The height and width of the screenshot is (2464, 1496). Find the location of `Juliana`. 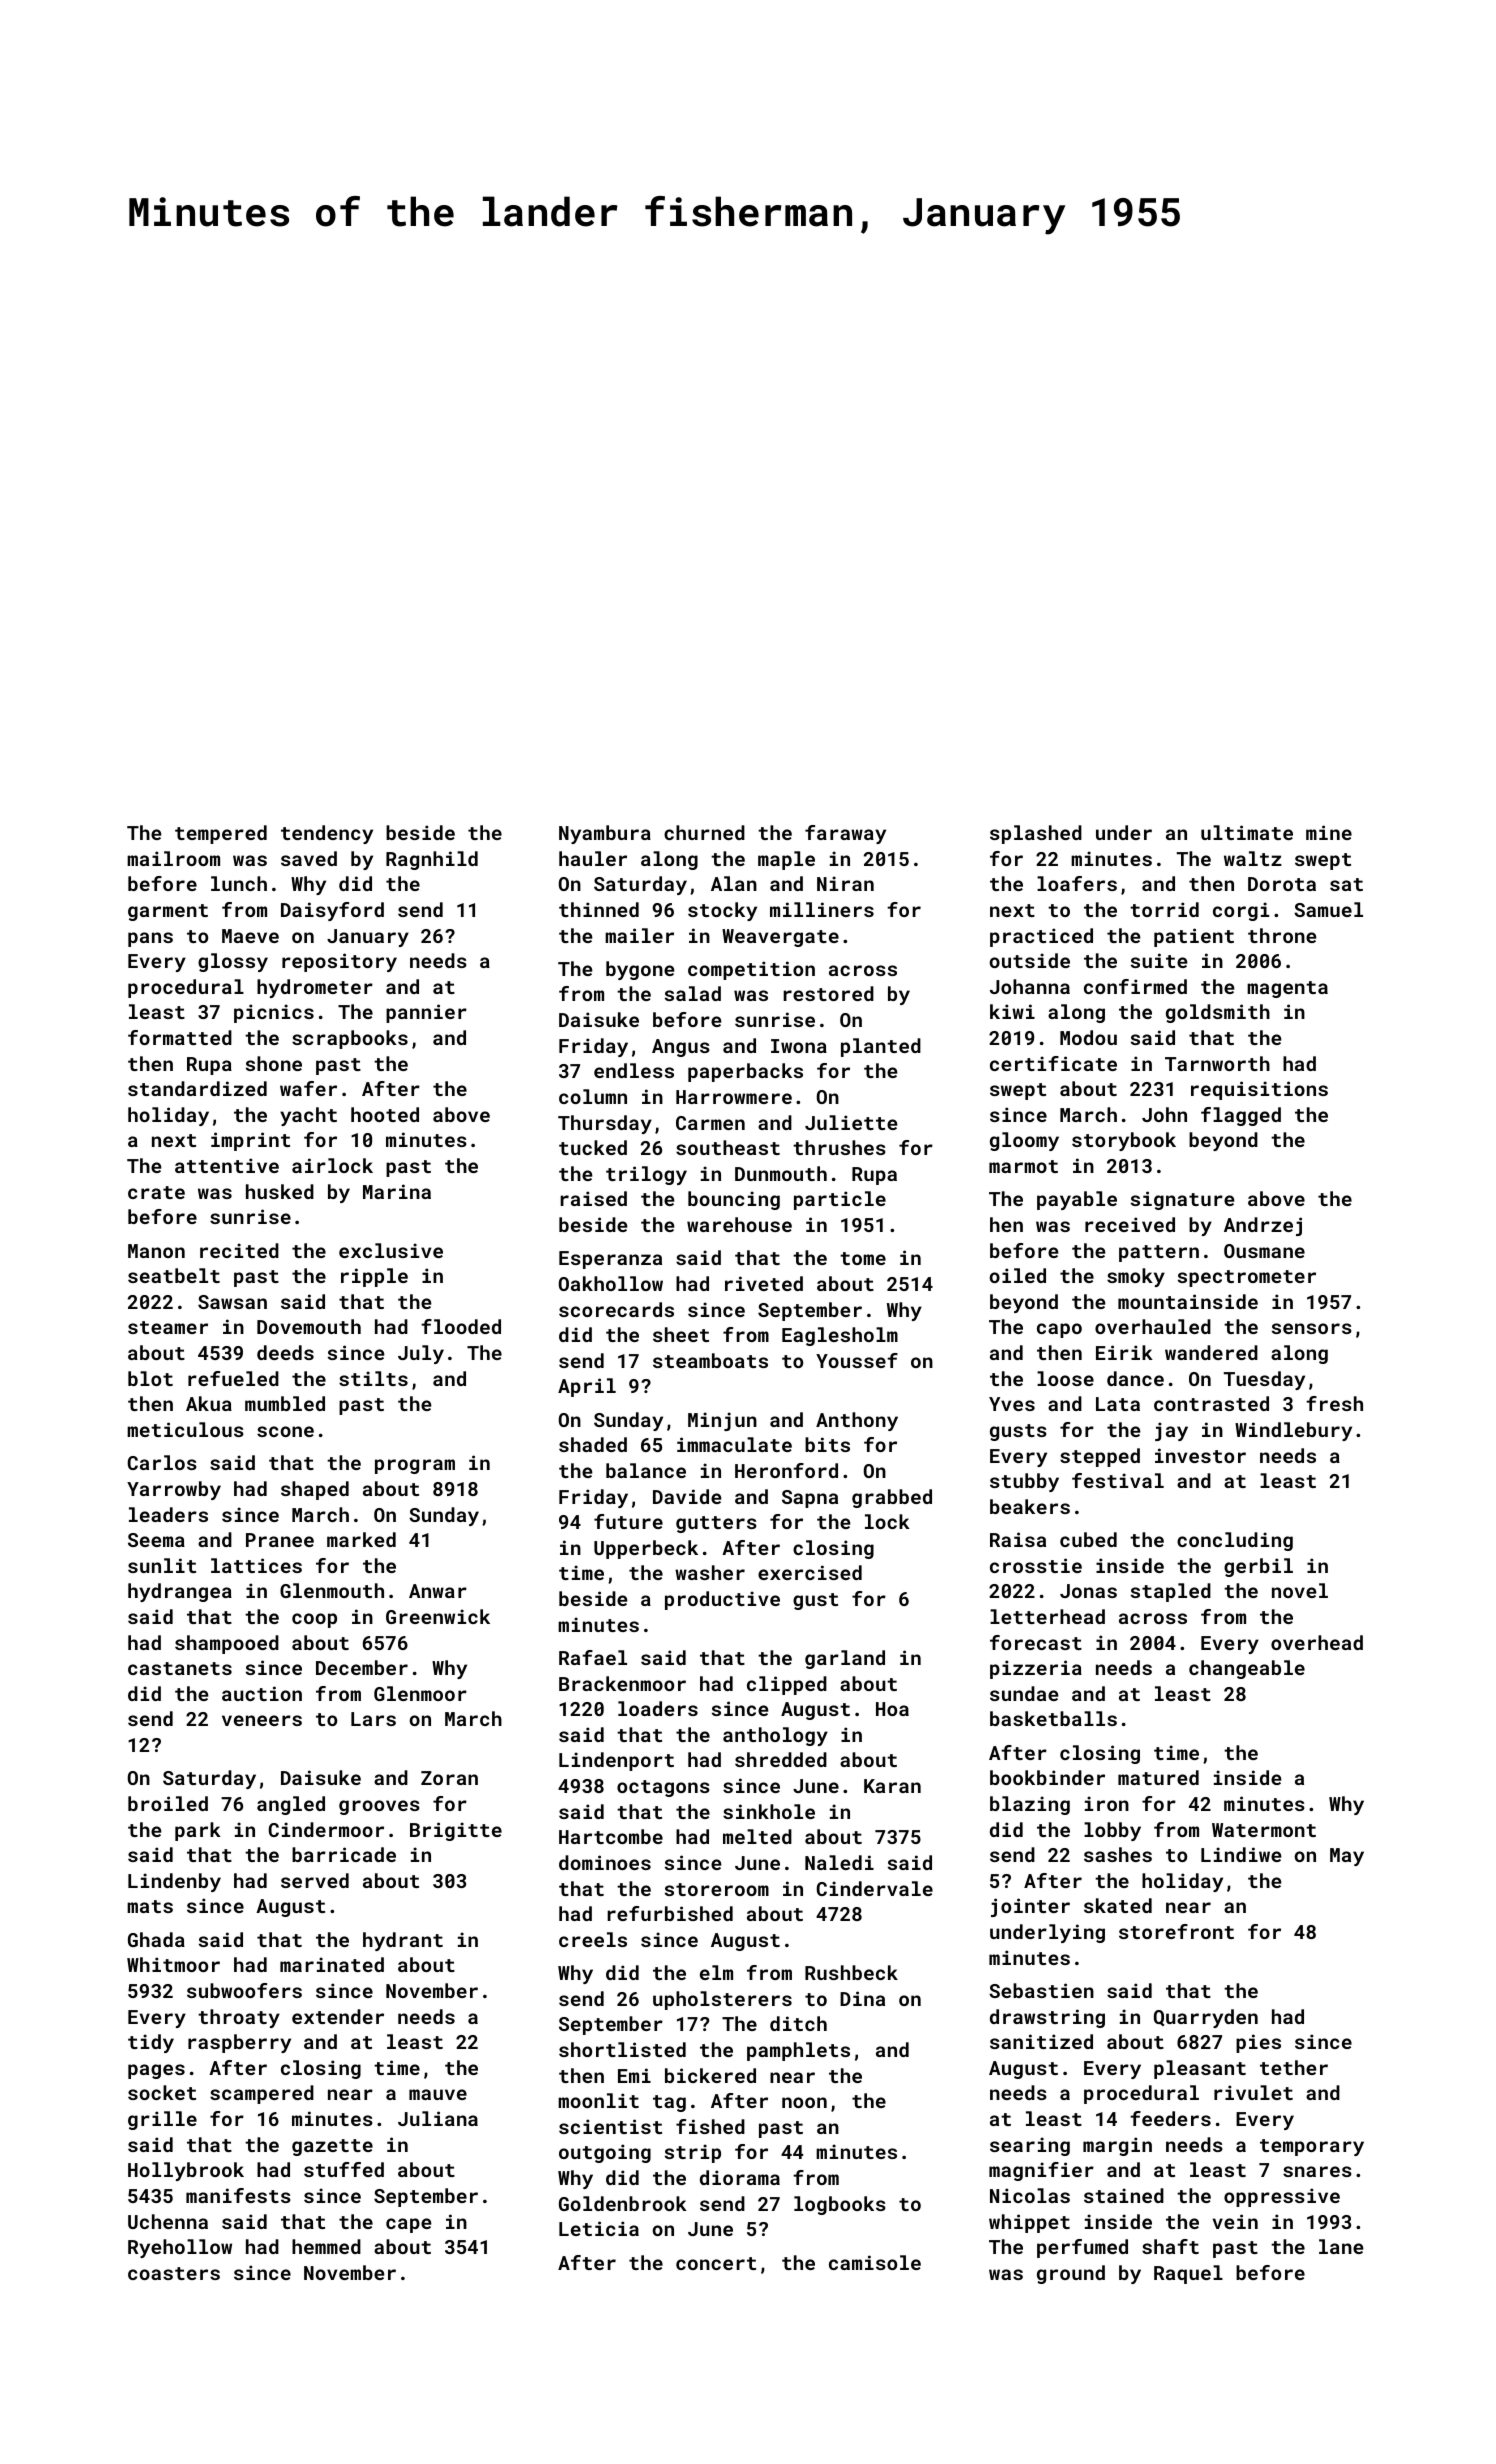

Juliana is located at coordinates (438, 2118).
